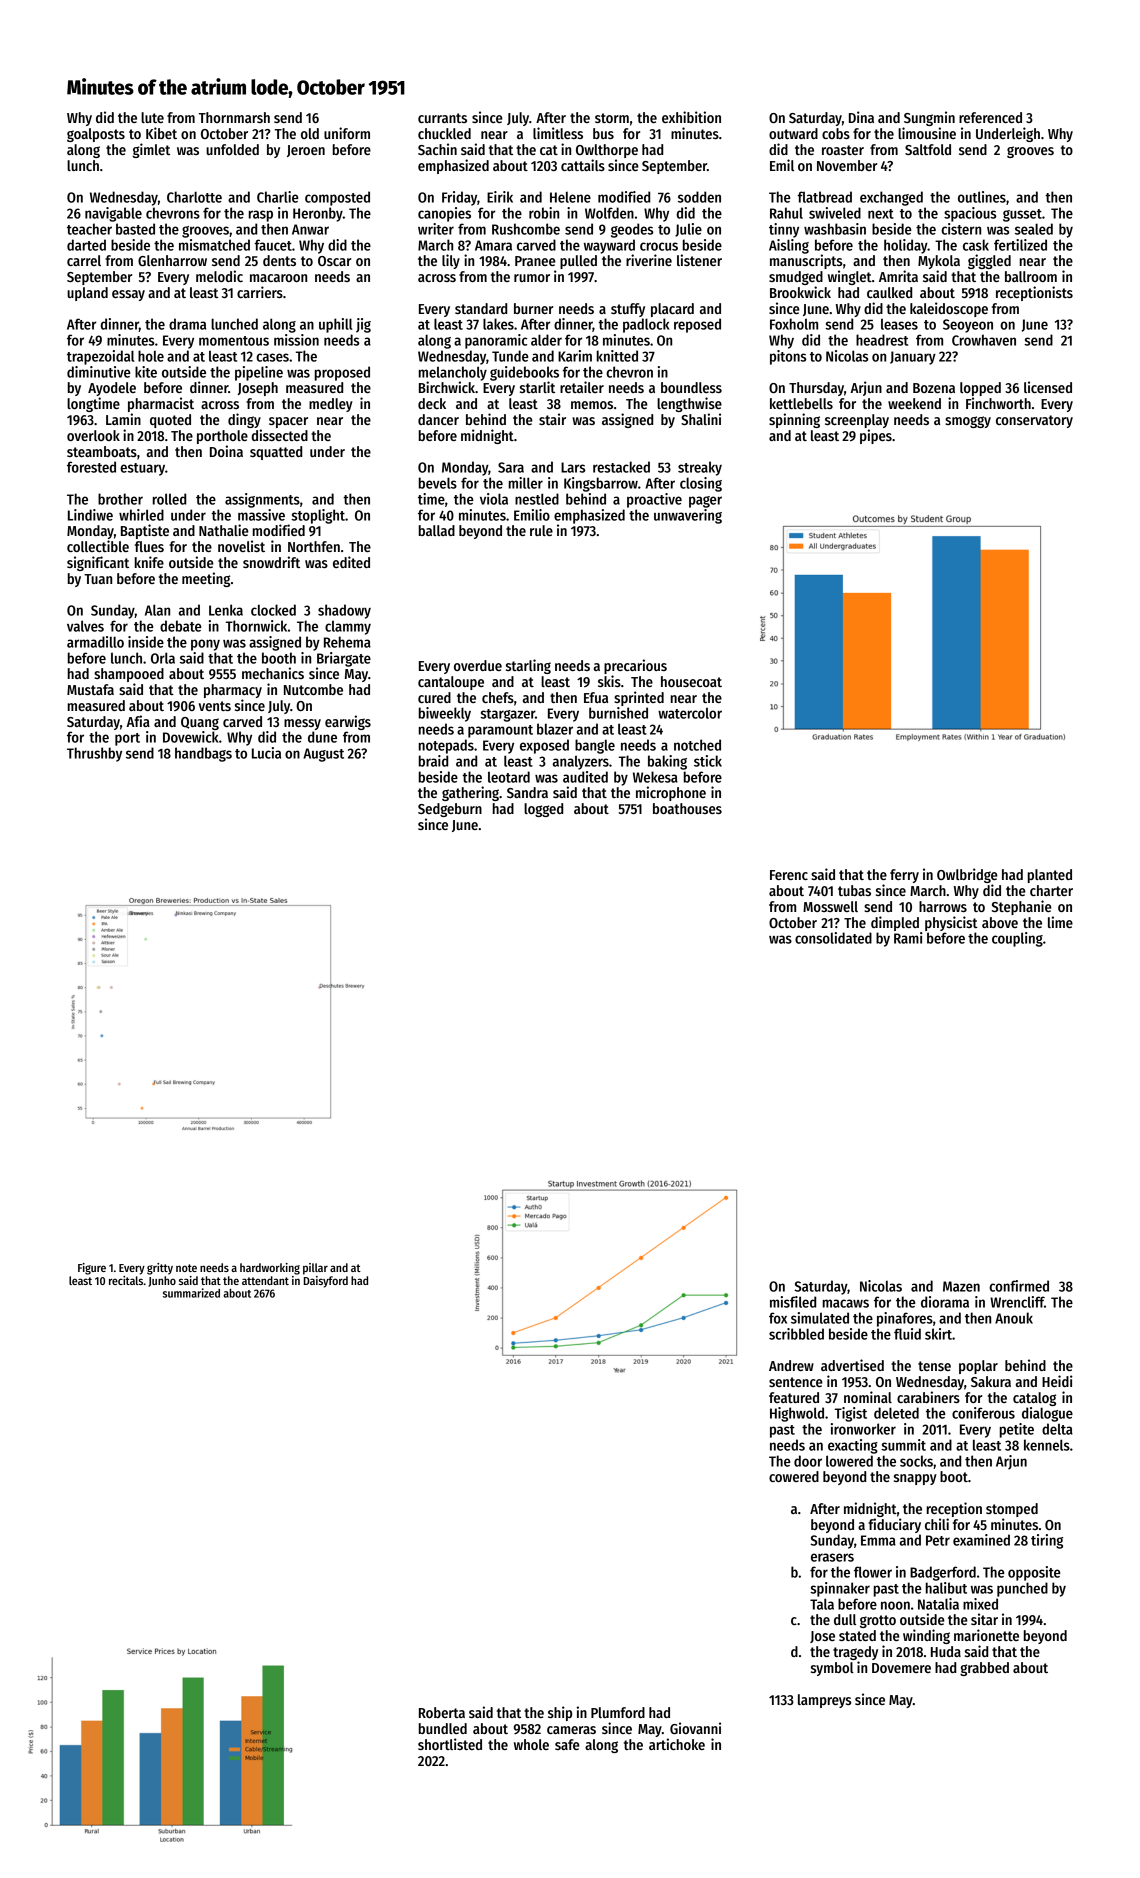  I want to click on rolled, so click(169, 499).
